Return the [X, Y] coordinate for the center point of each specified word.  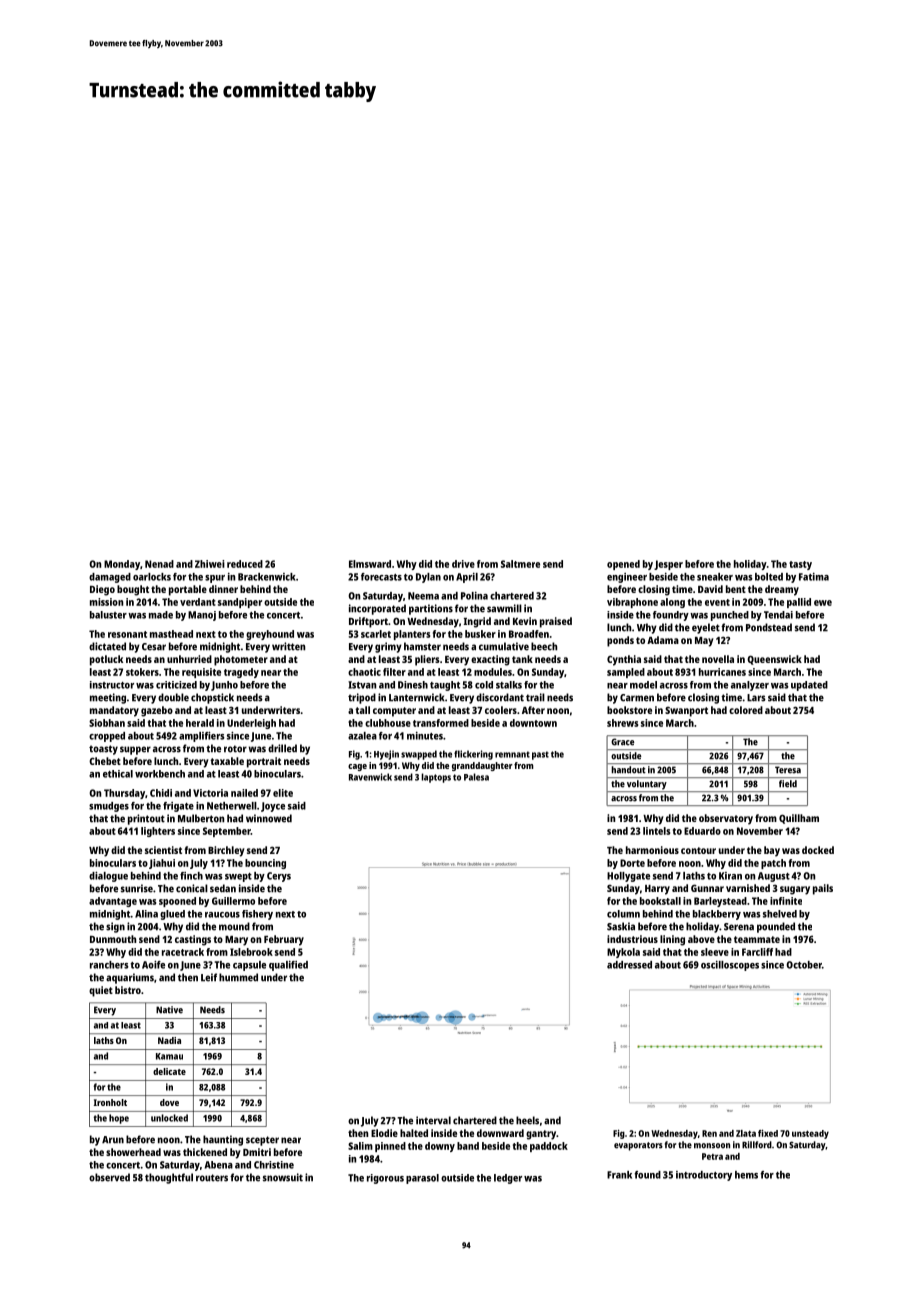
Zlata [746, 1133]
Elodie [384, 1133]
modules [493, 672]
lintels [656, 831]
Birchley [226, 851]
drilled [282, 748]
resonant [127, 634]
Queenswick [774, 660]
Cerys [279, 877]
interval [433, 1120]
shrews [622, 723]
